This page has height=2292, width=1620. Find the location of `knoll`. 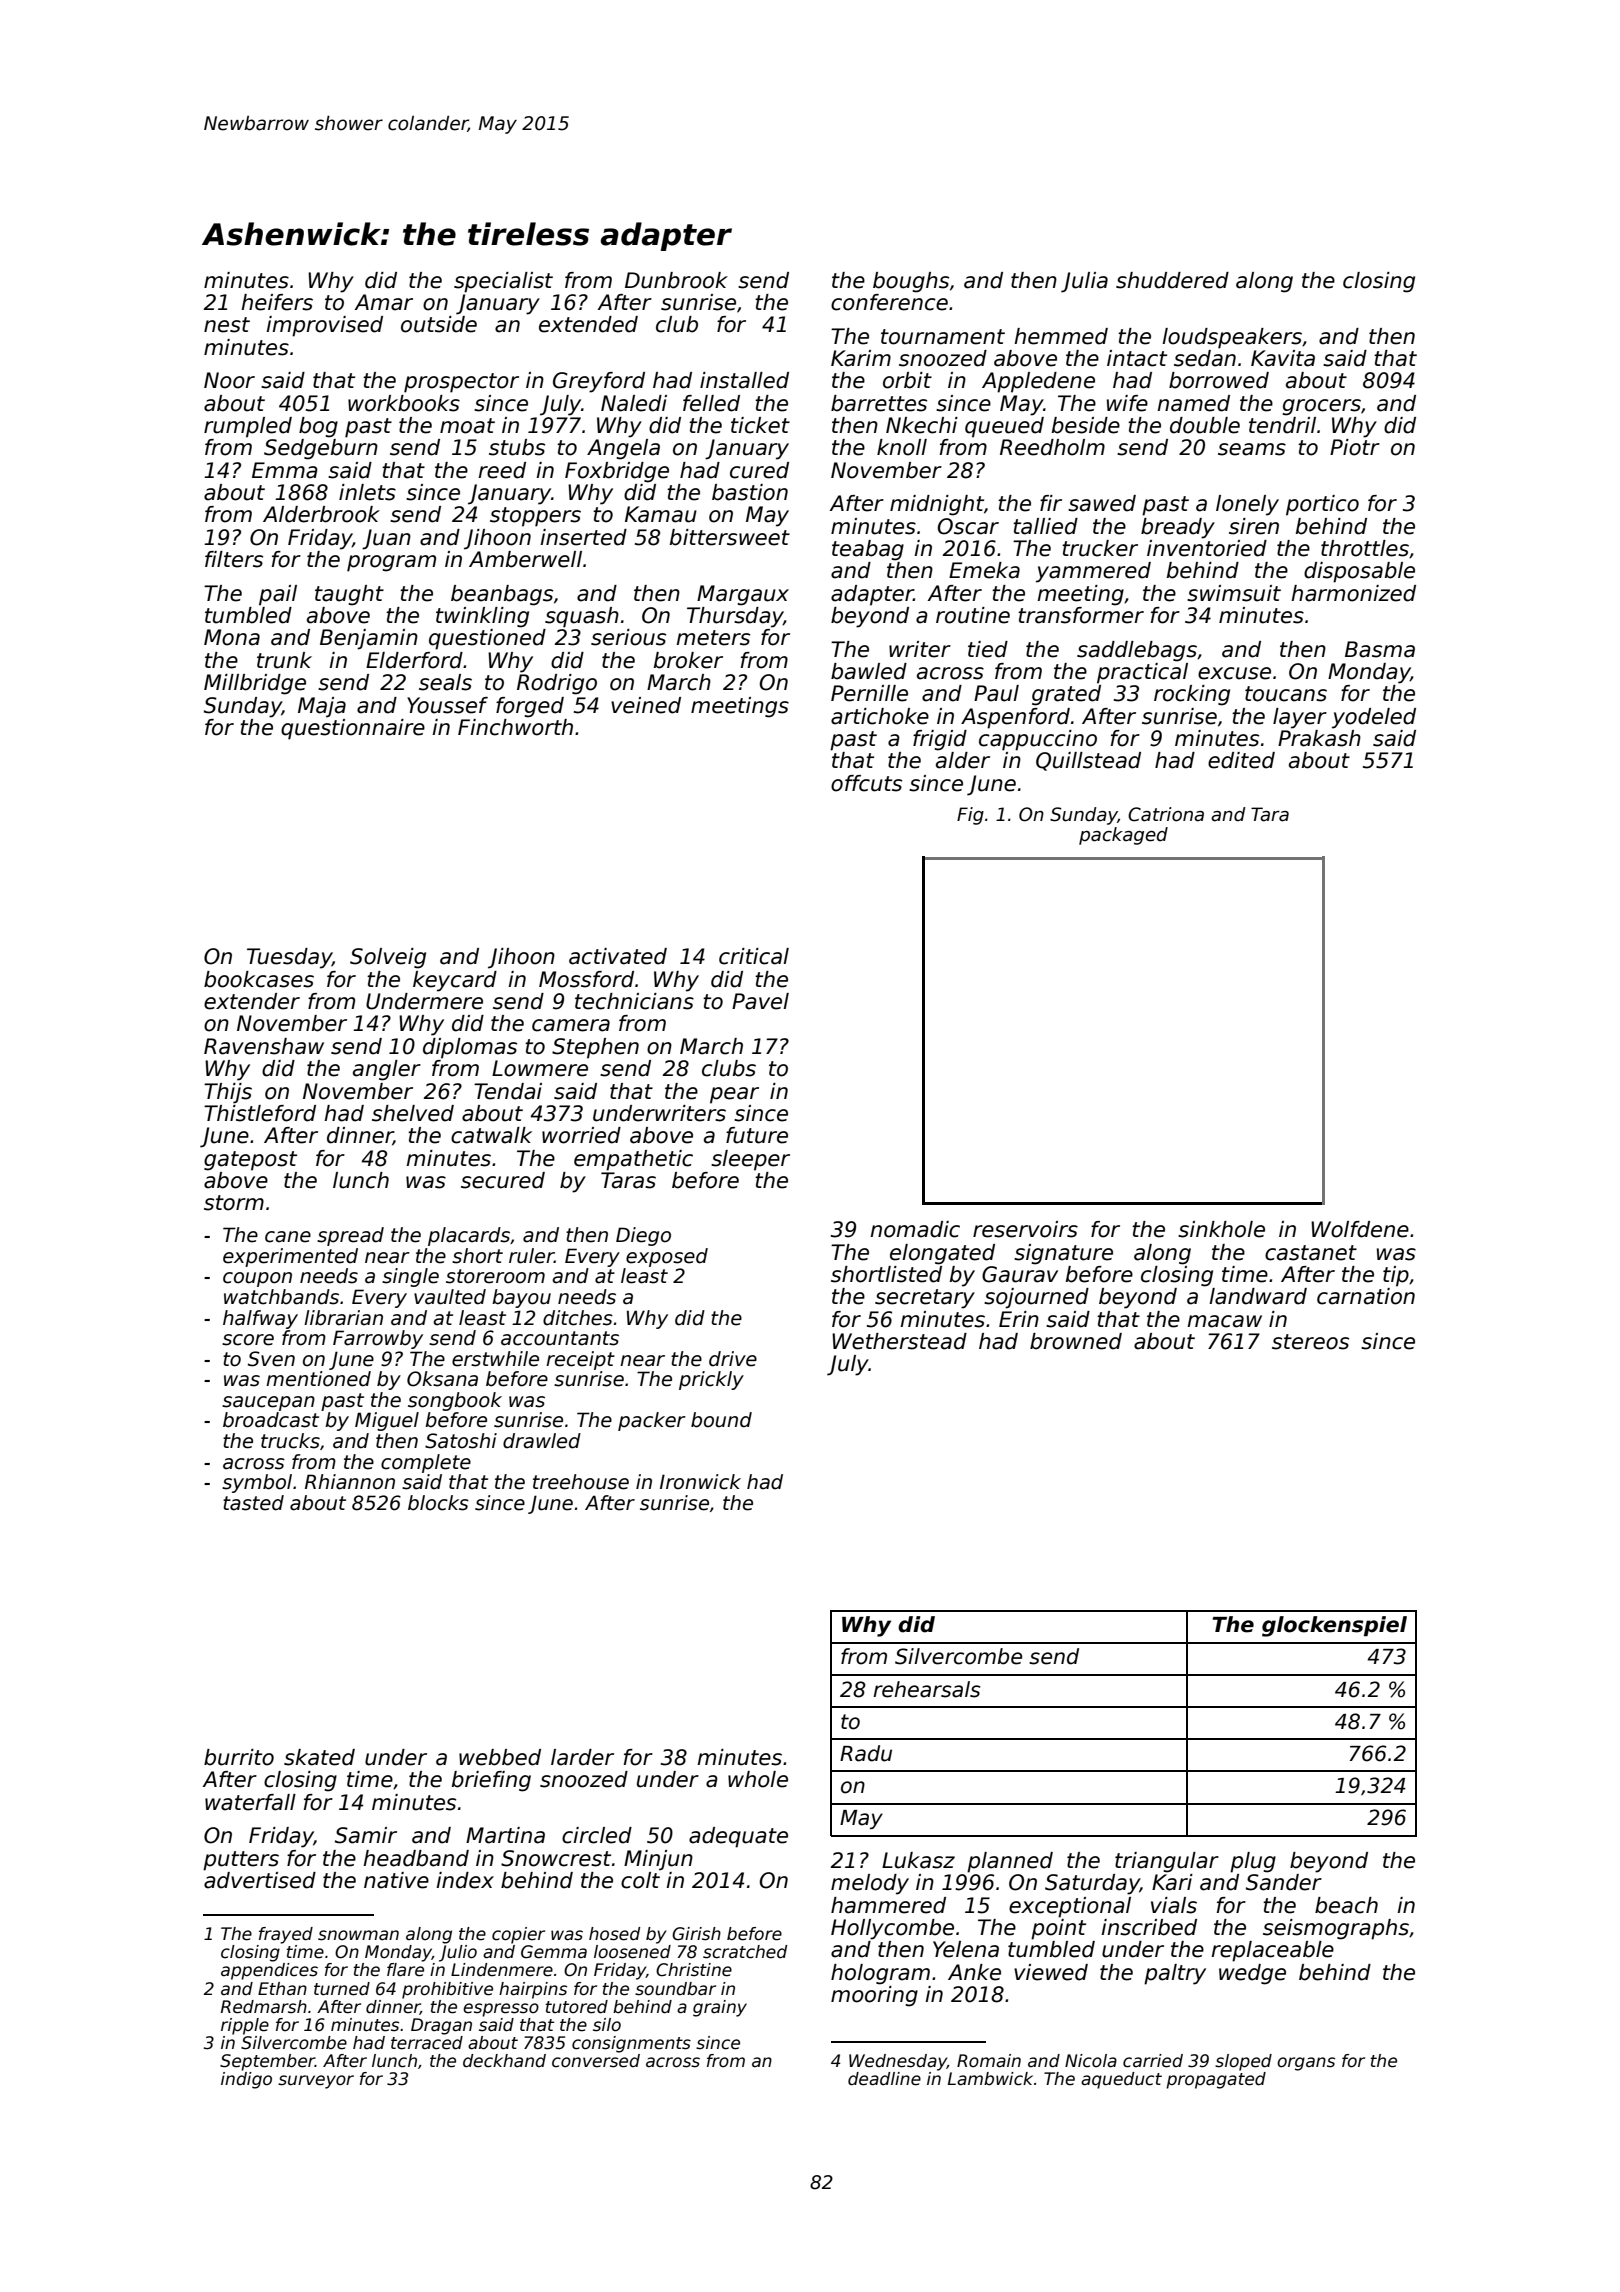

knoll is located at coordinates (902, 447).
